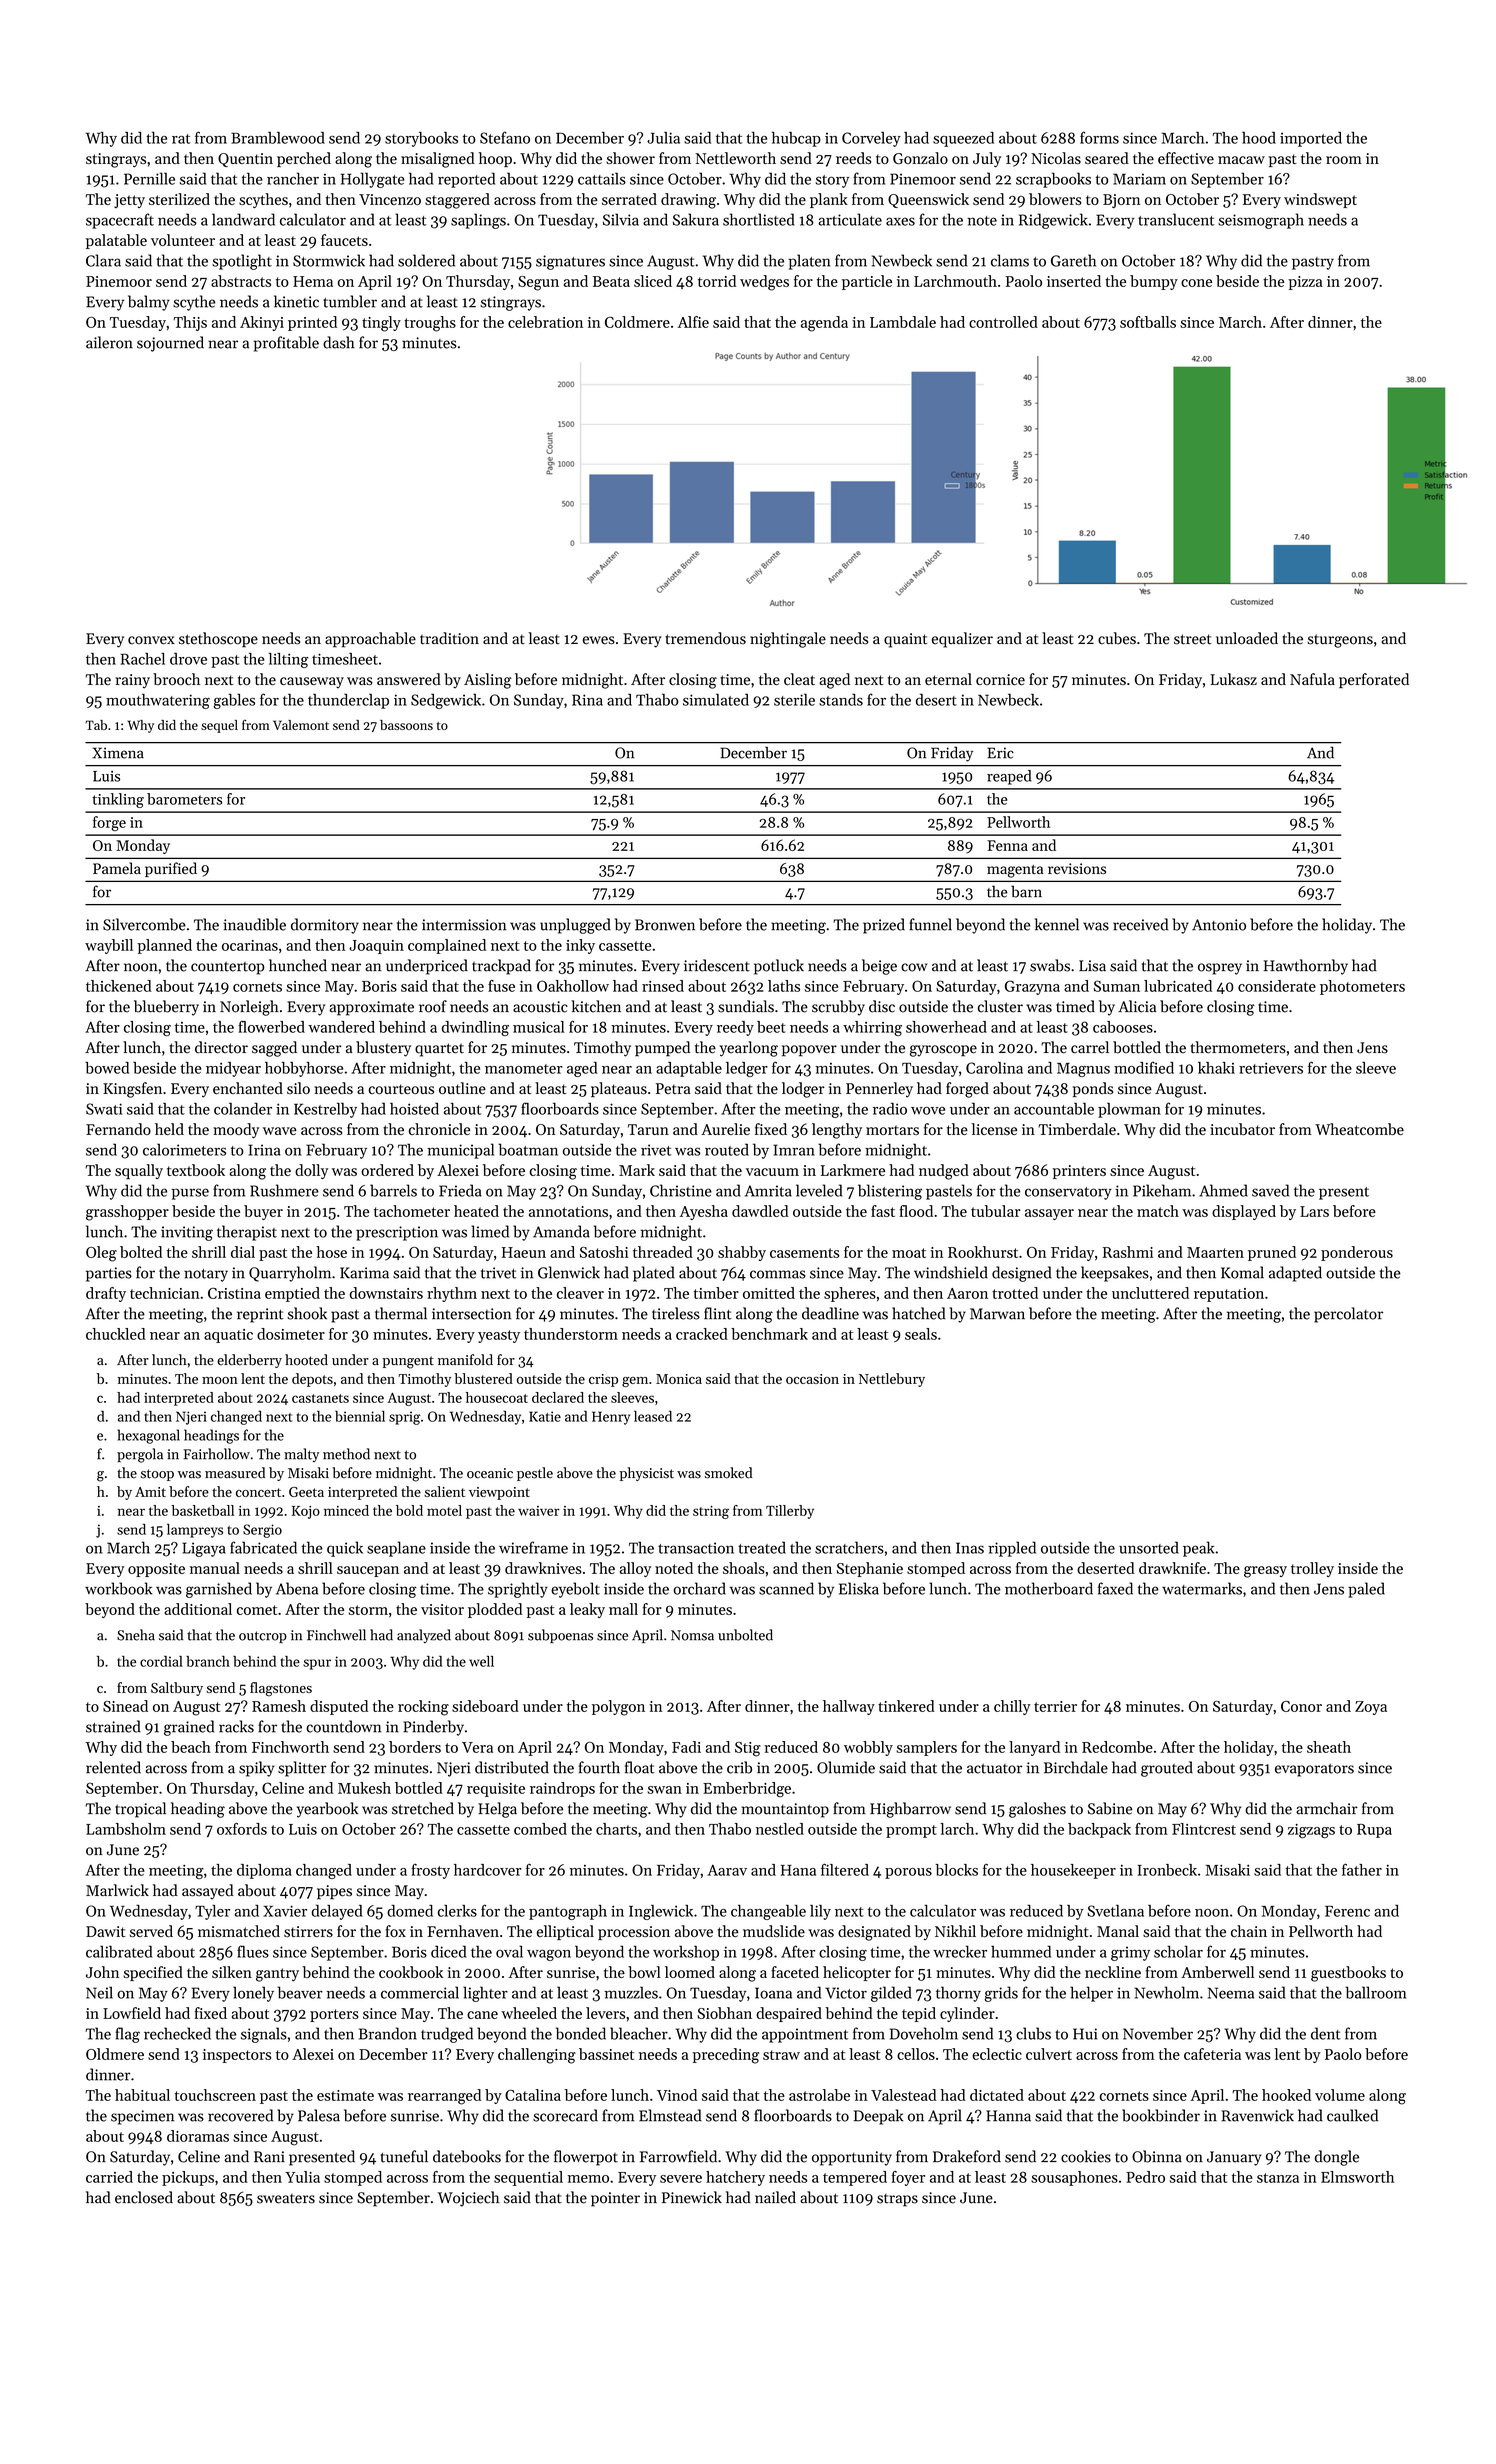 This page has height=2464, width=1496. I want to click on Nettlebury, so click(892, 1380).
